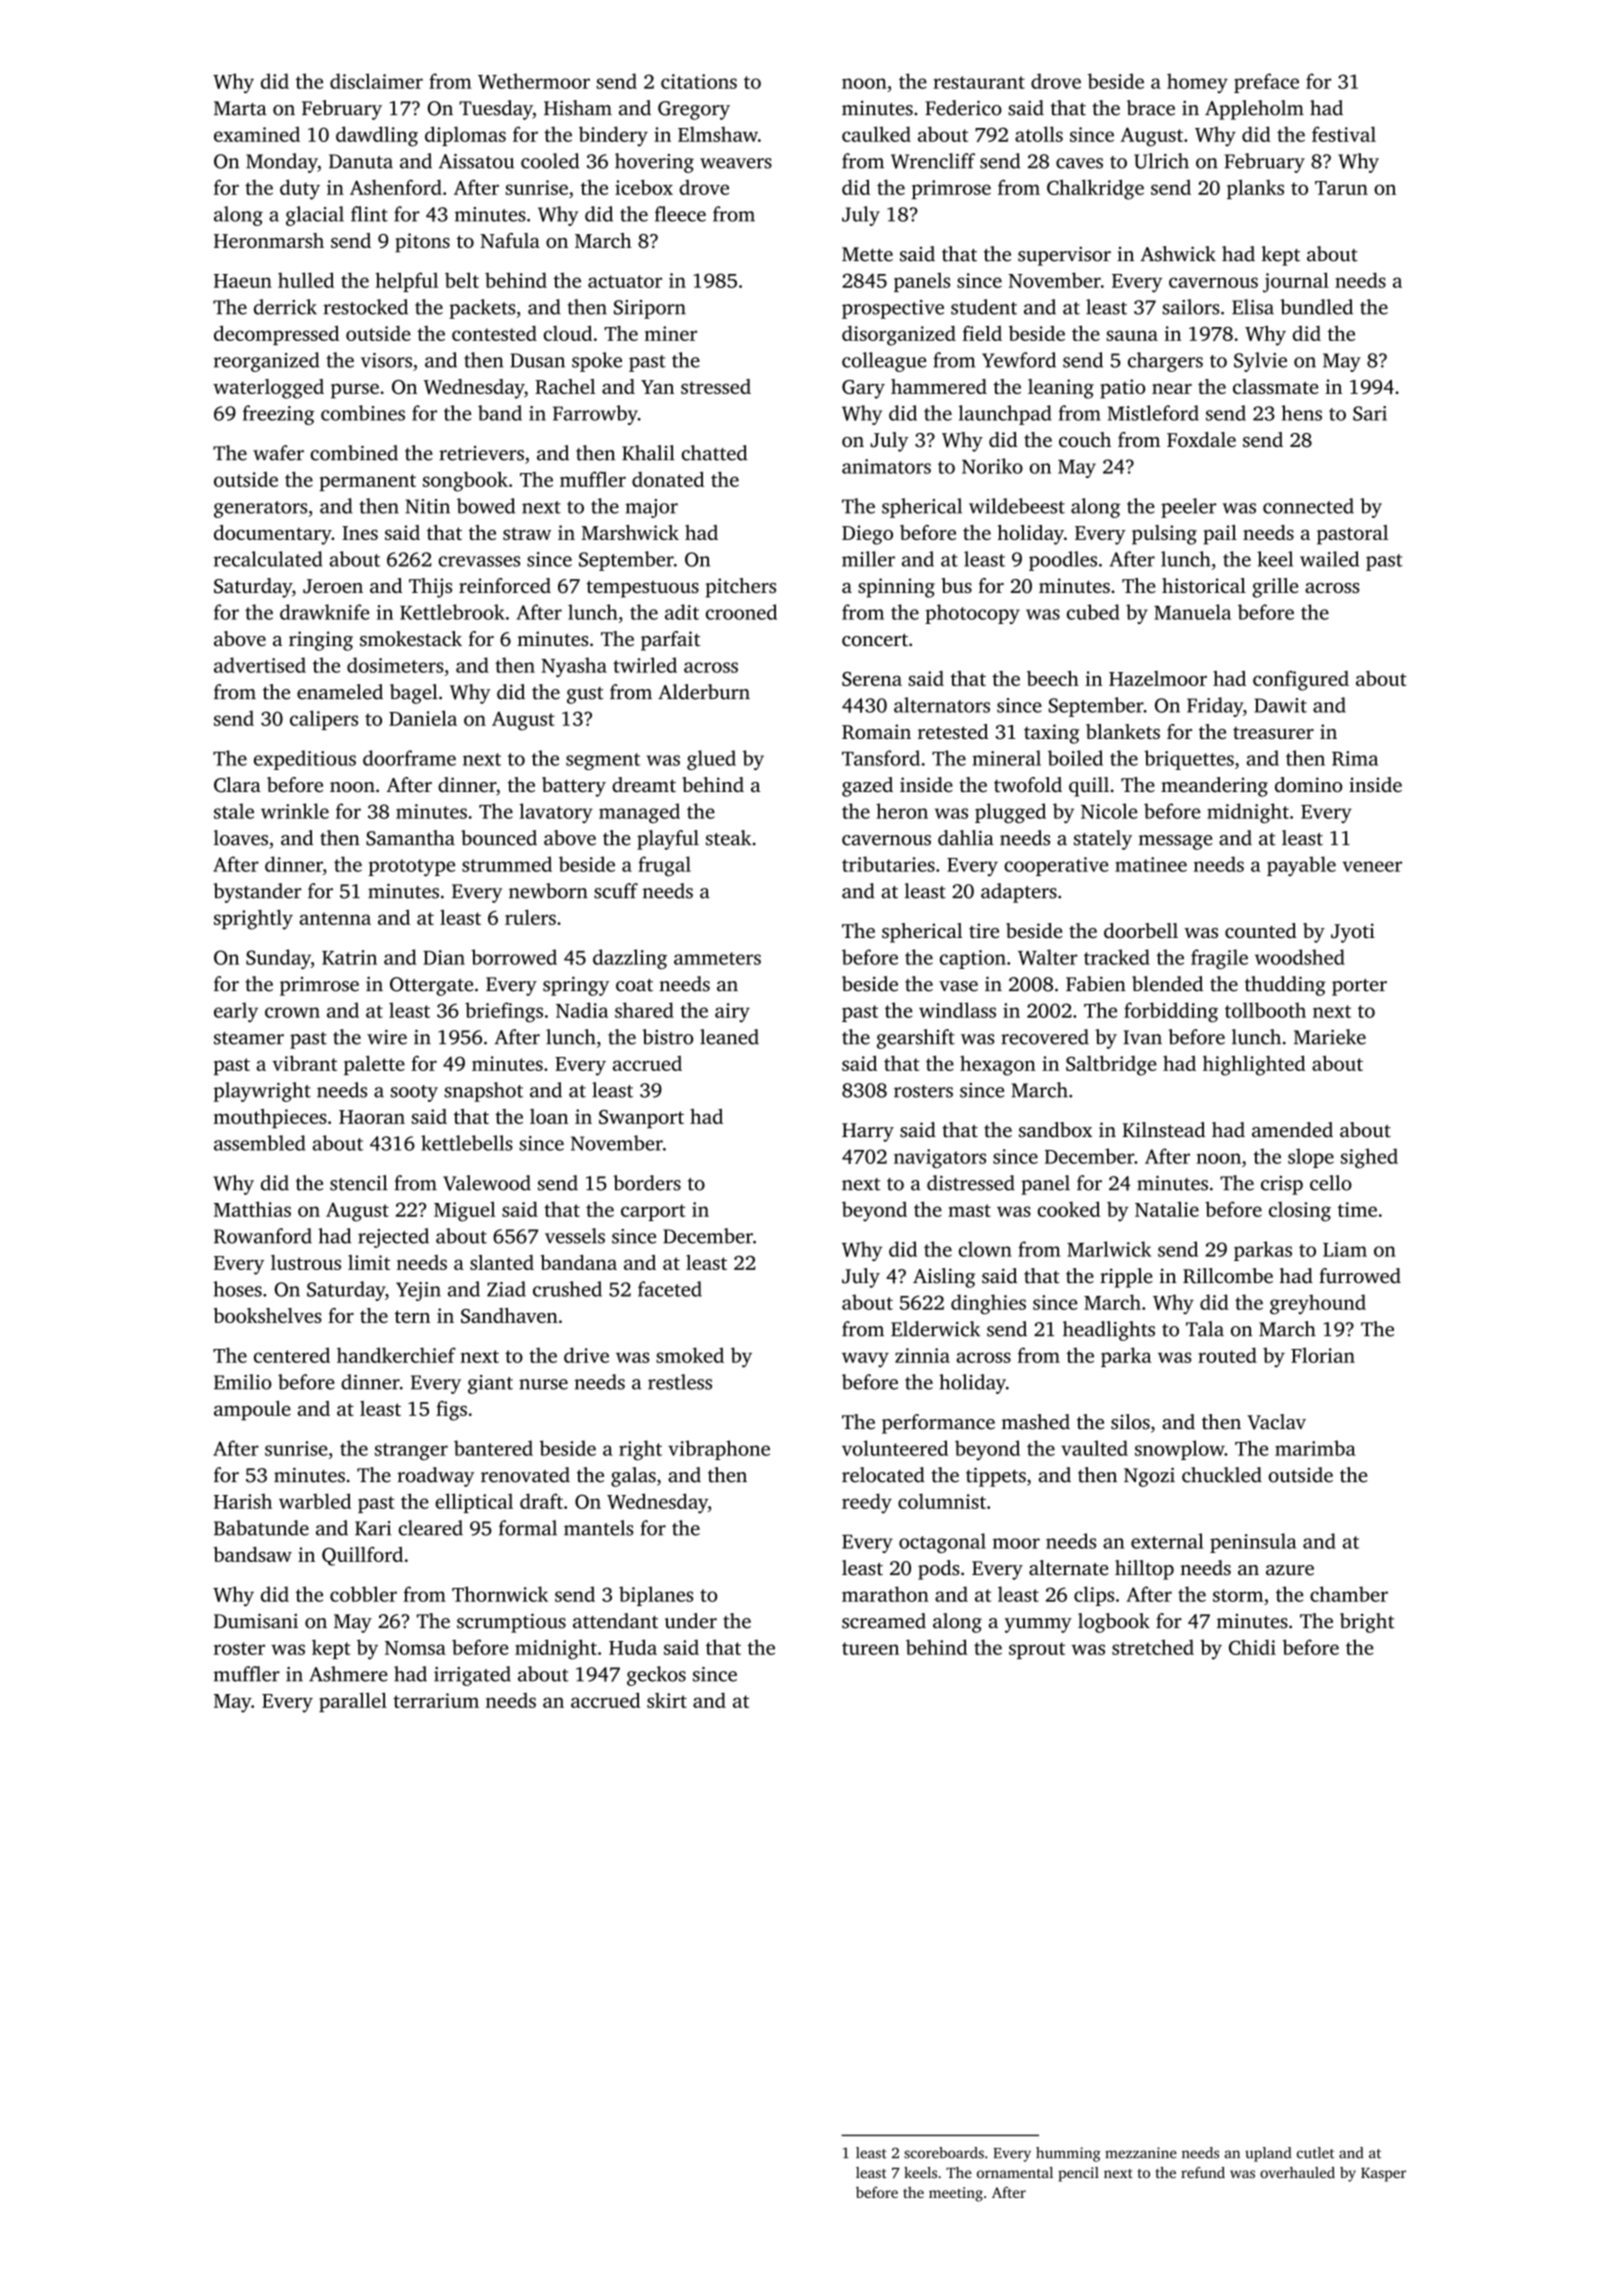 This image has width=1620, height=2292. Describe the element at coordinates (867, 535) in the image. I see `Diego` at that location.
